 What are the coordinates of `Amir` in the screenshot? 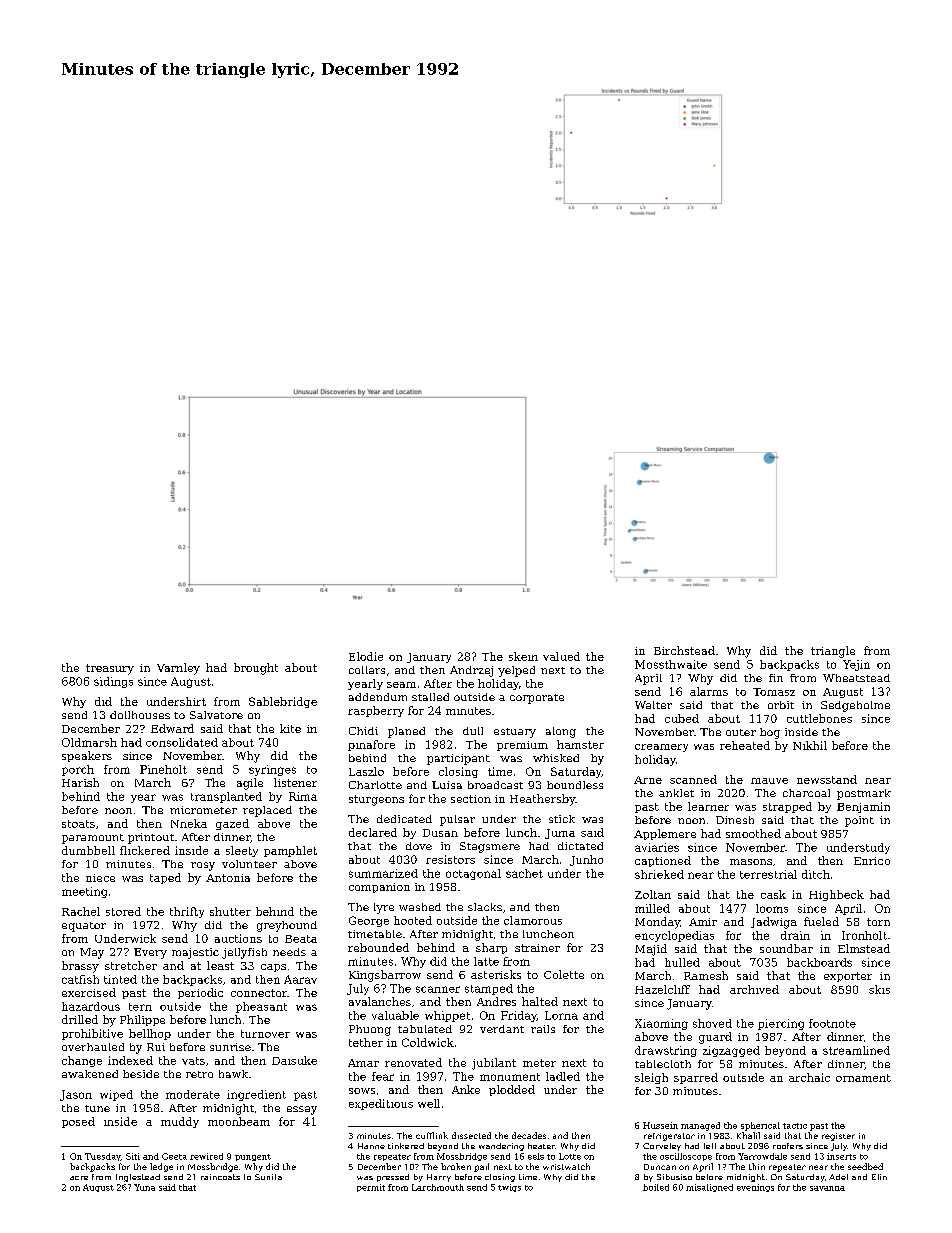 It's located at (703, 922).
